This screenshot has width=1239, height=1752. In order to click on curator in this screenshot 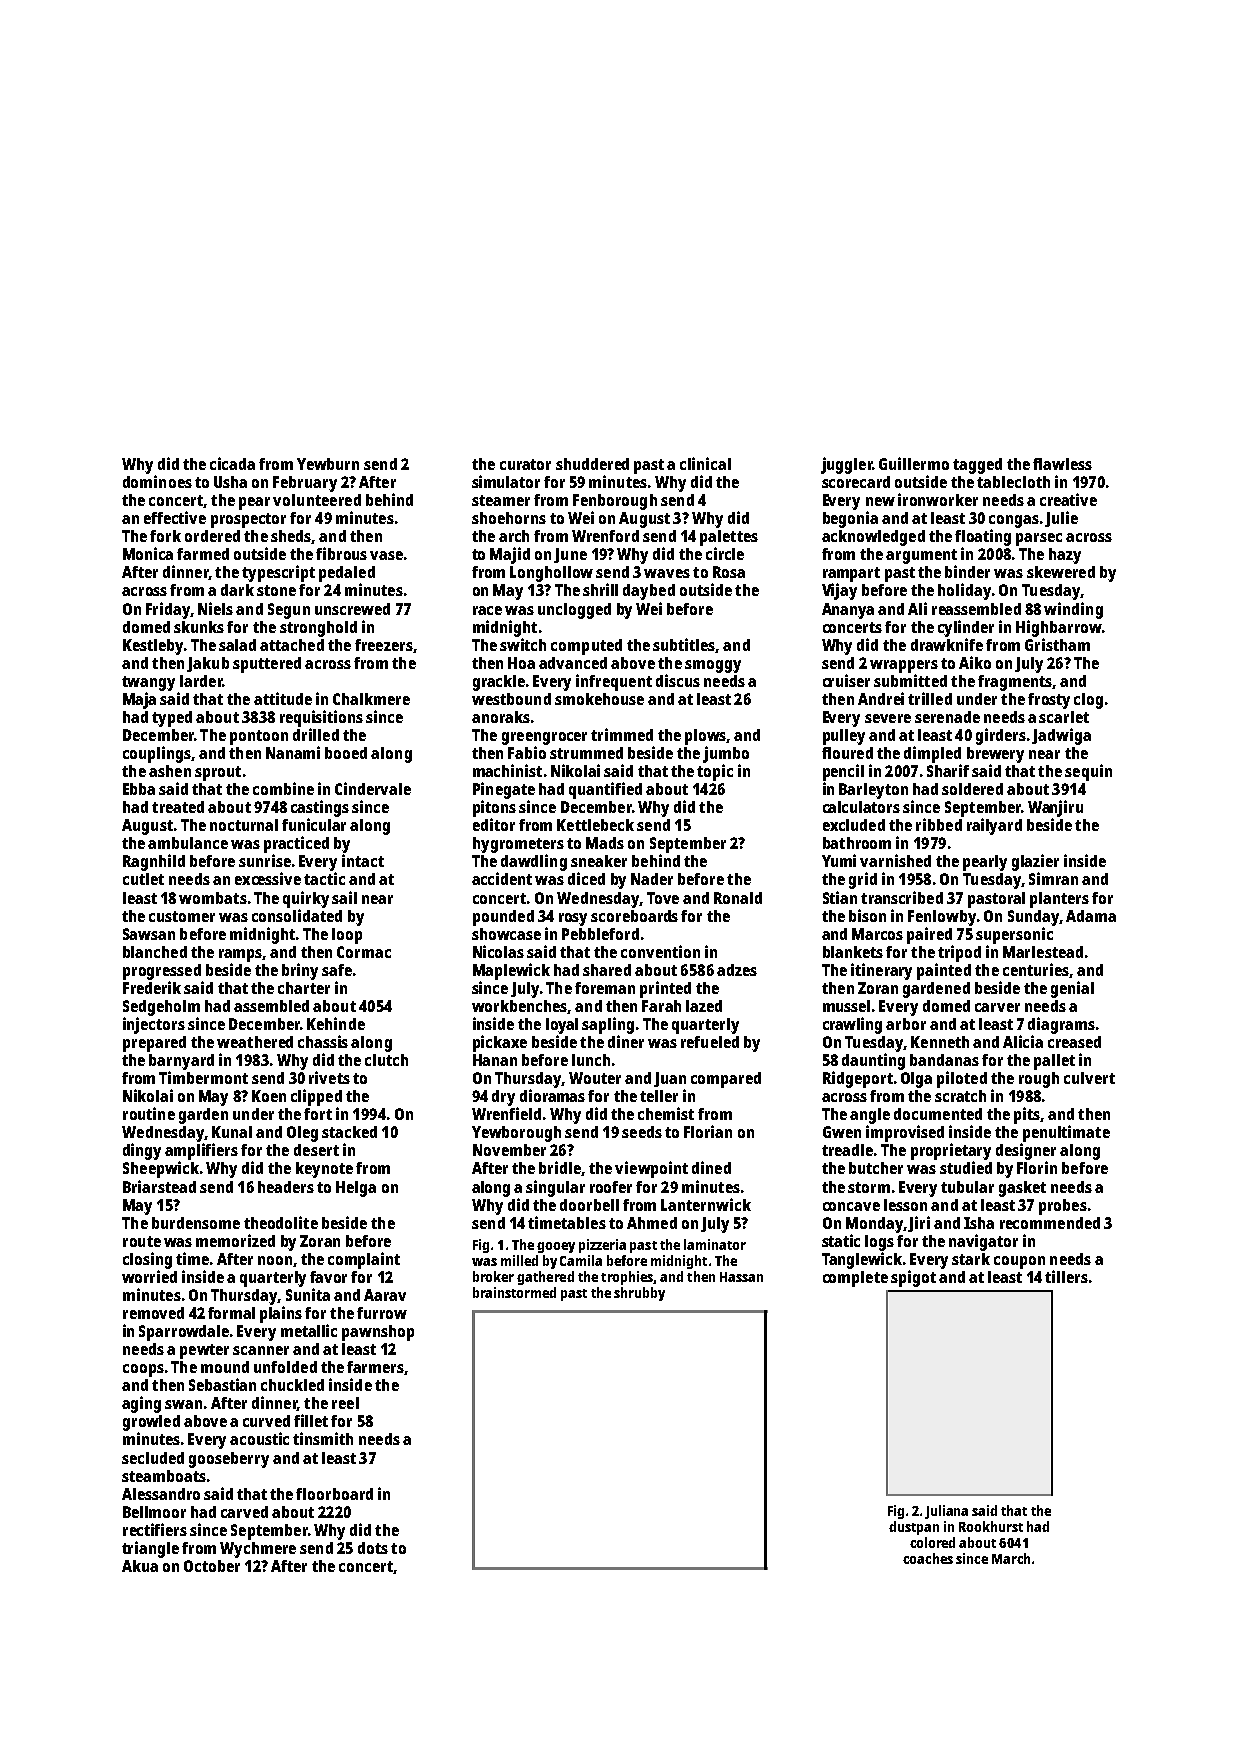, I will do `click(525, 464)`.
